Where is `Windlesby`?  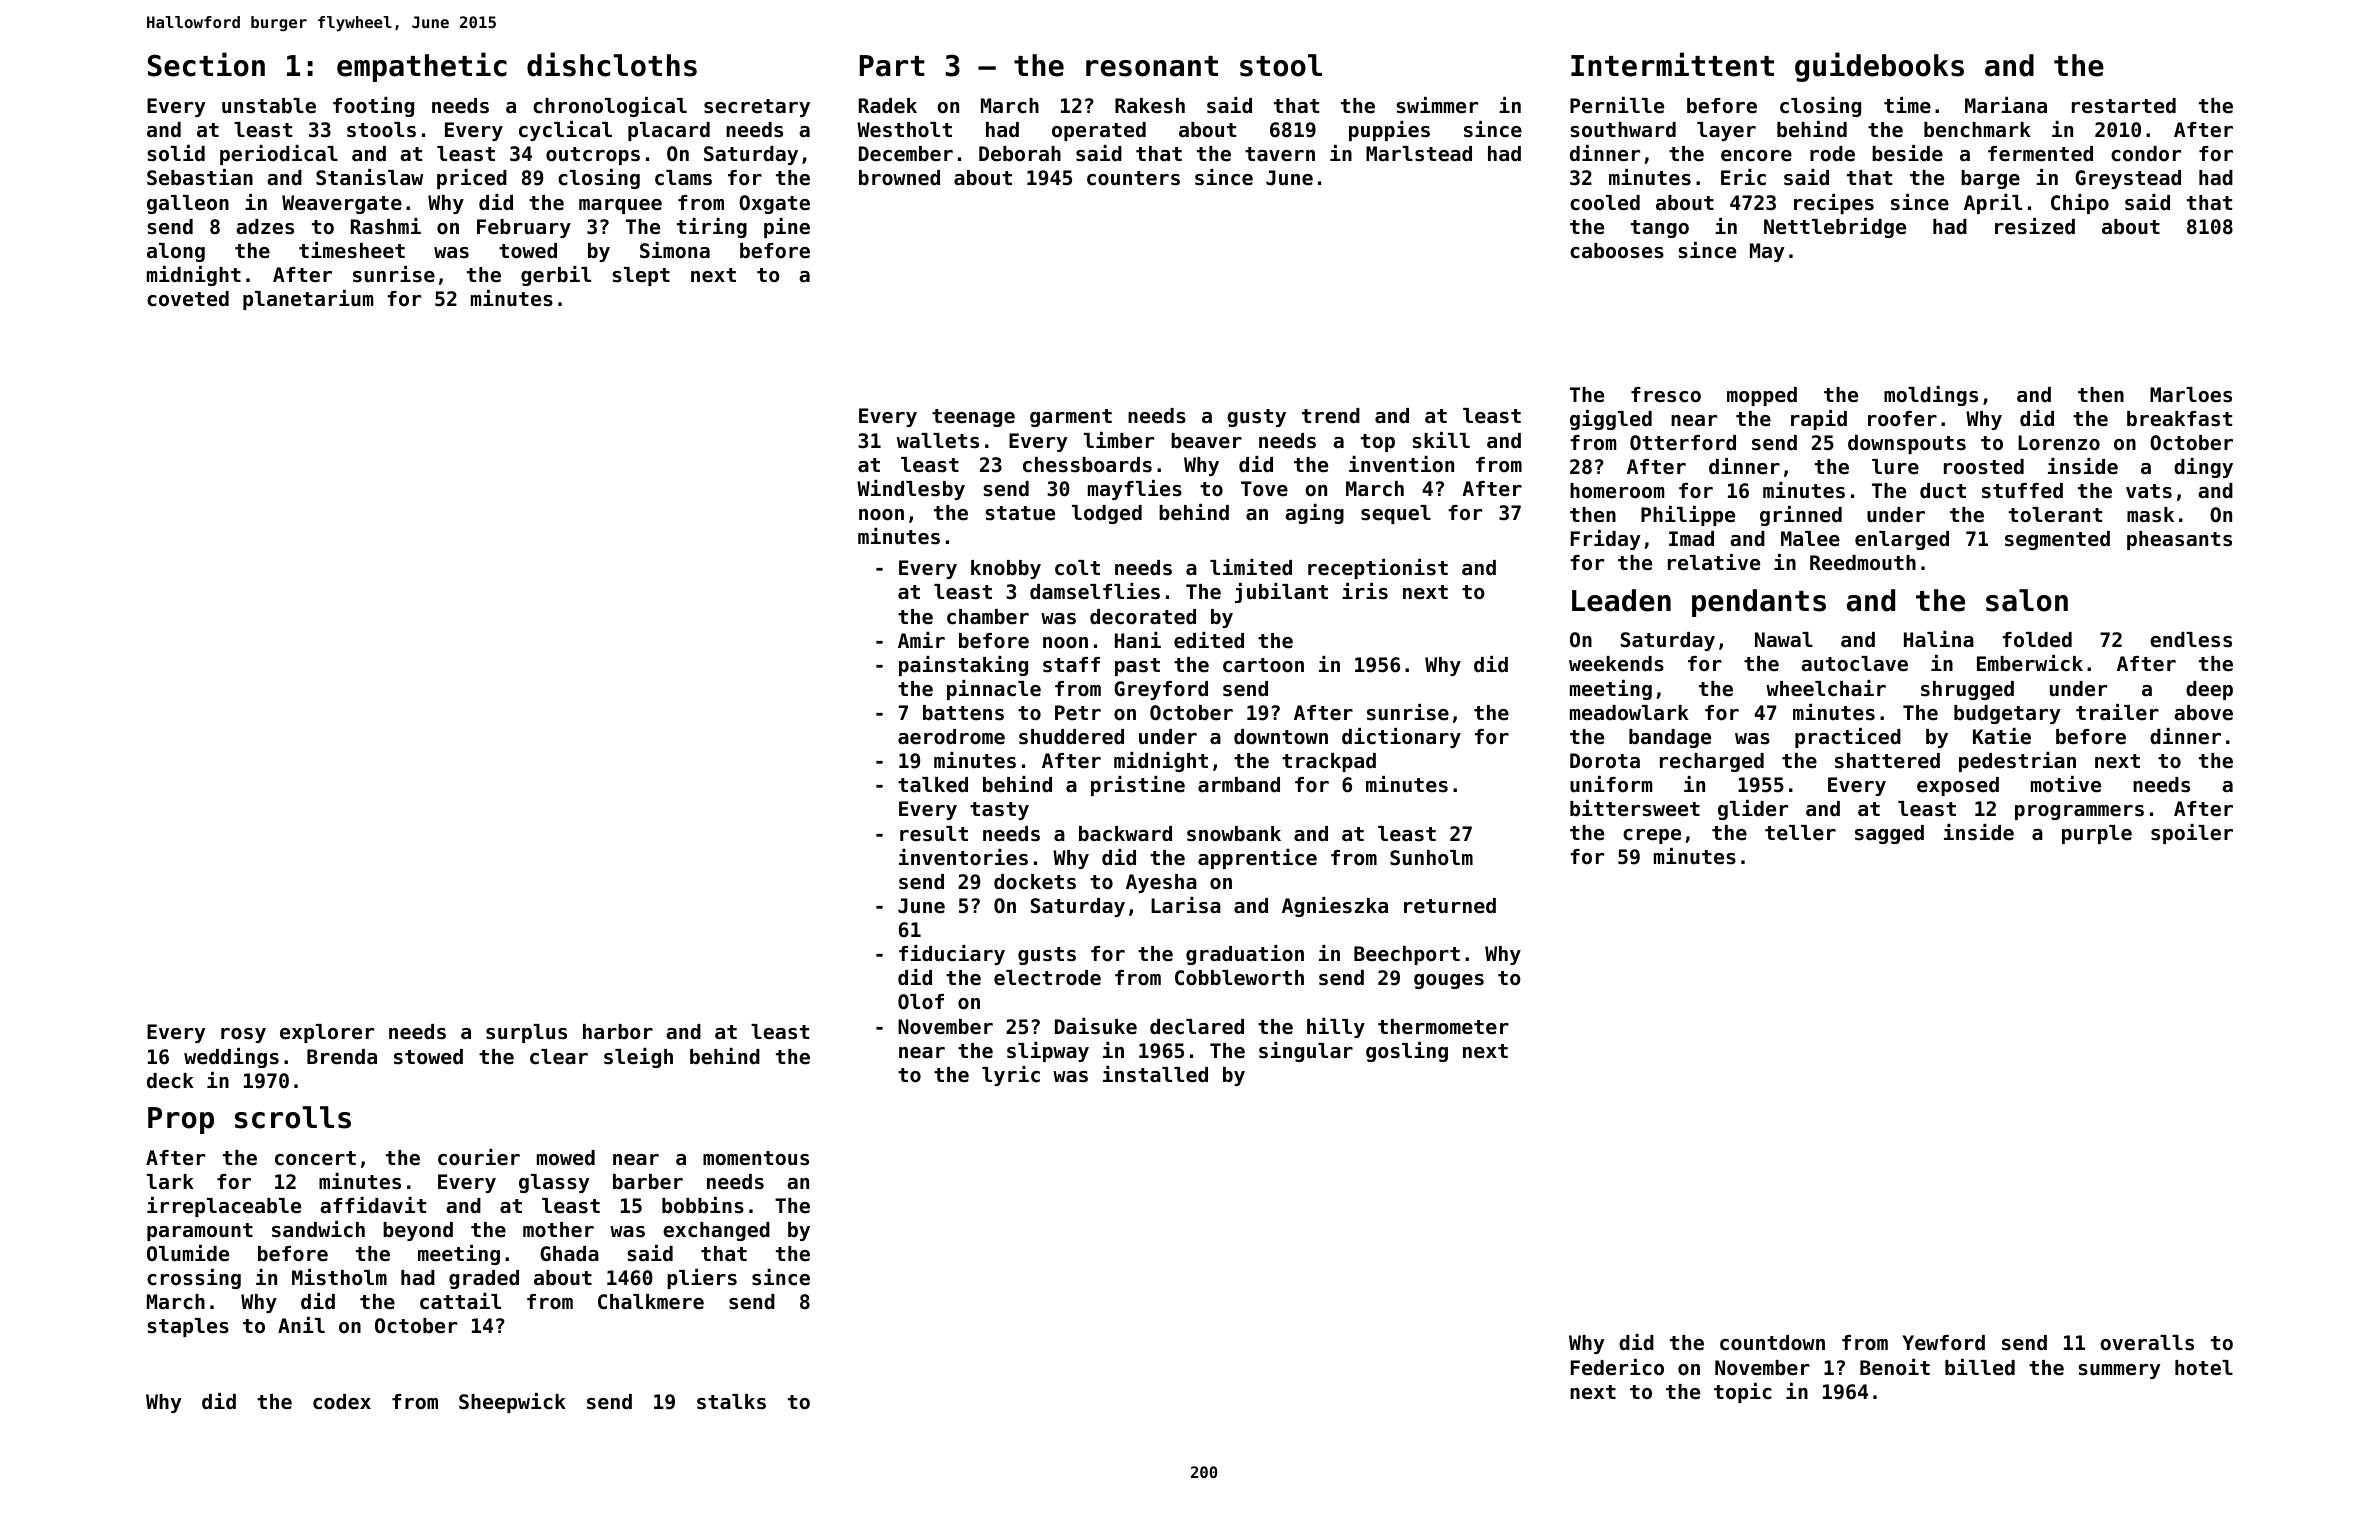 Windlesby is located at coordinates (911, 490).
